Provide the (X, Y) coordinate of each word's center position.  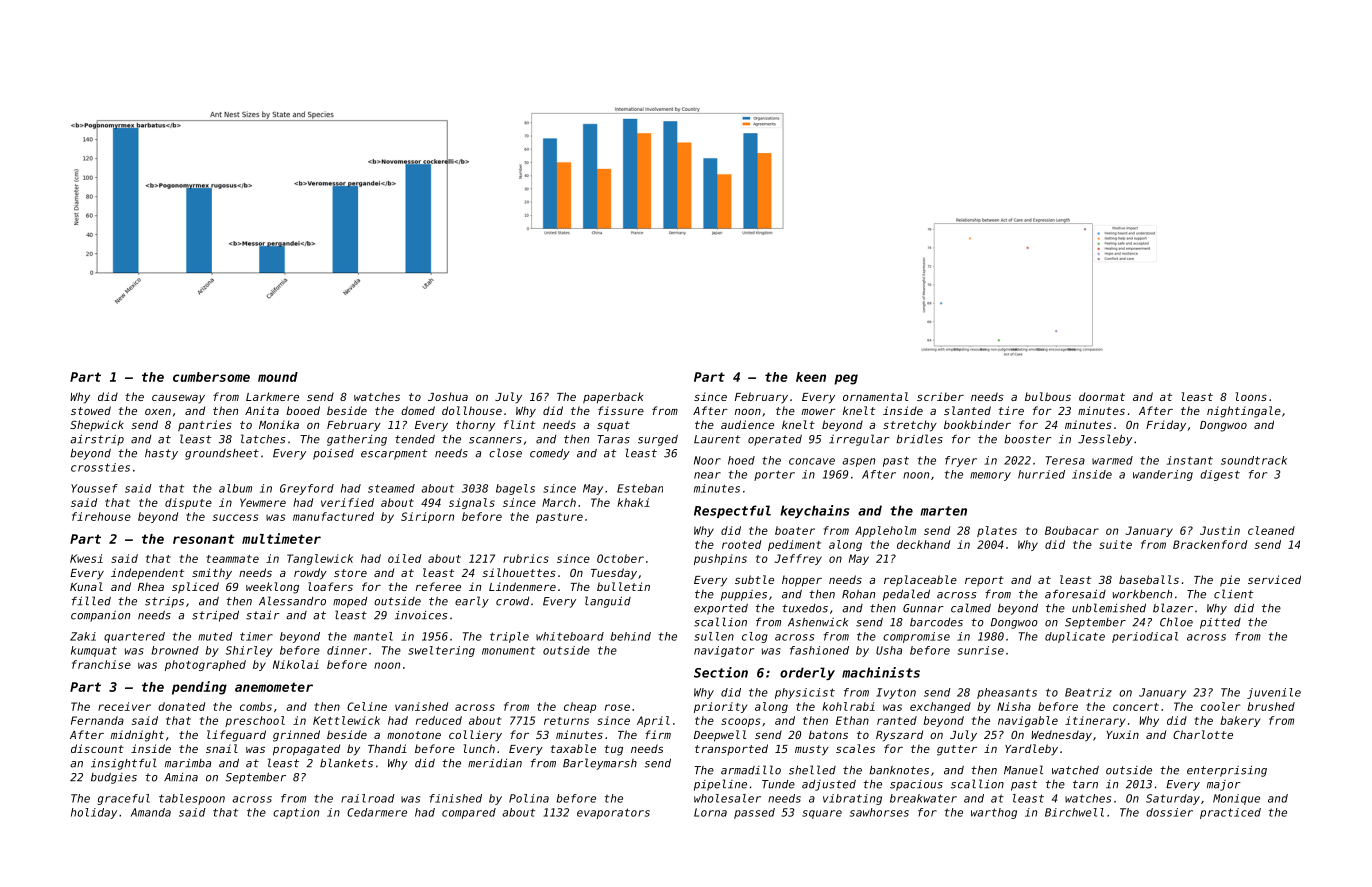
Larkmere (272, 396)
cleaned (1271, 530)
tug (614, 750)
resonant (204, 539)
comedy (550, 454)
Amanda (151, 812)
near (707, 475)
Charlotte (1203, 734)
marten (943, 511)
